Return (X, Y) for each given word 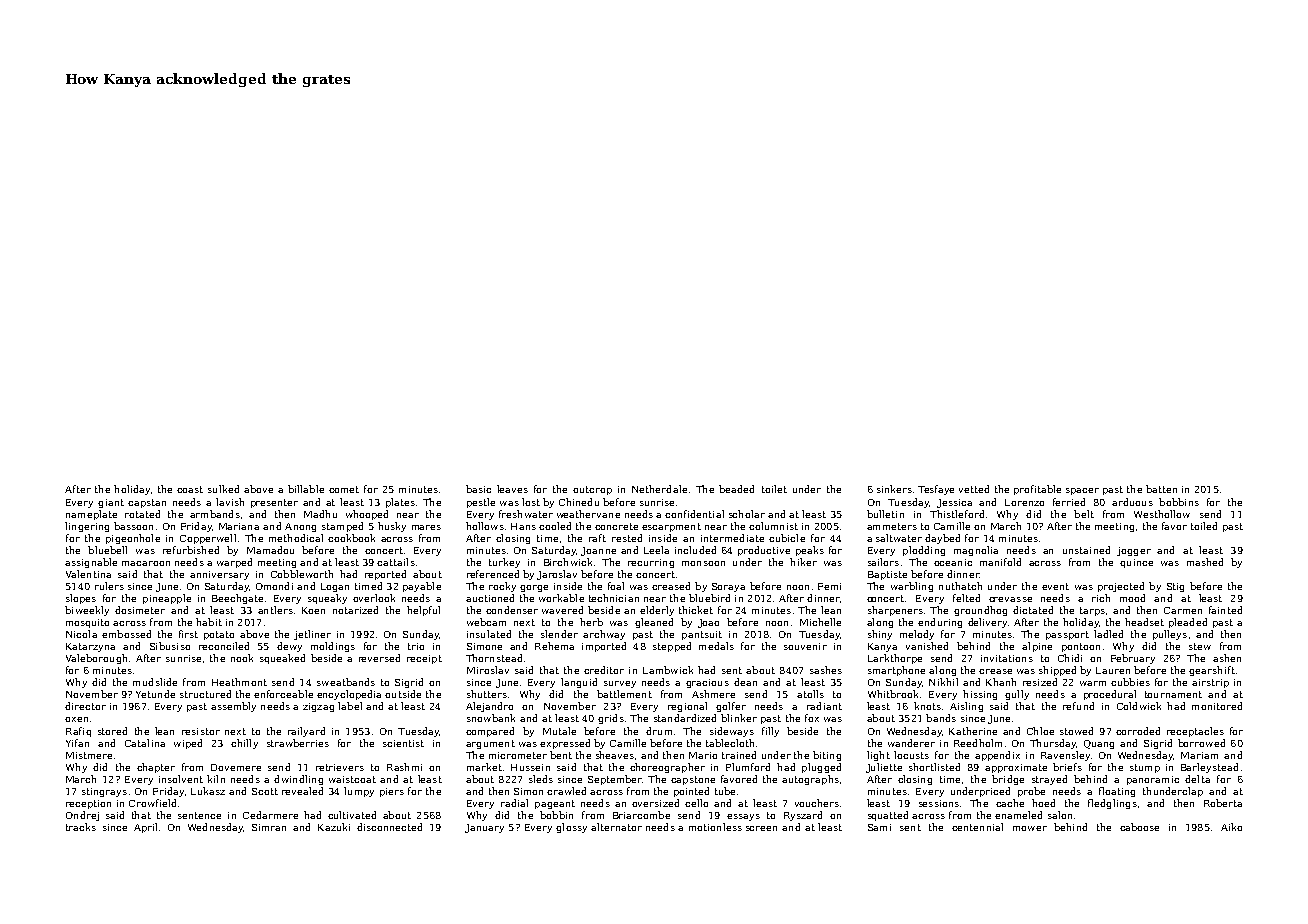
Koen (313, 610)
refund (1078, 706)
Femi (829, 586)
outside (403, 694)
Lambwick (668, 670)
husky (392, 527)
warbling (912, 587)
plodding (924, 551)
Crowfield (152, 803)
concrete (616, 526)
